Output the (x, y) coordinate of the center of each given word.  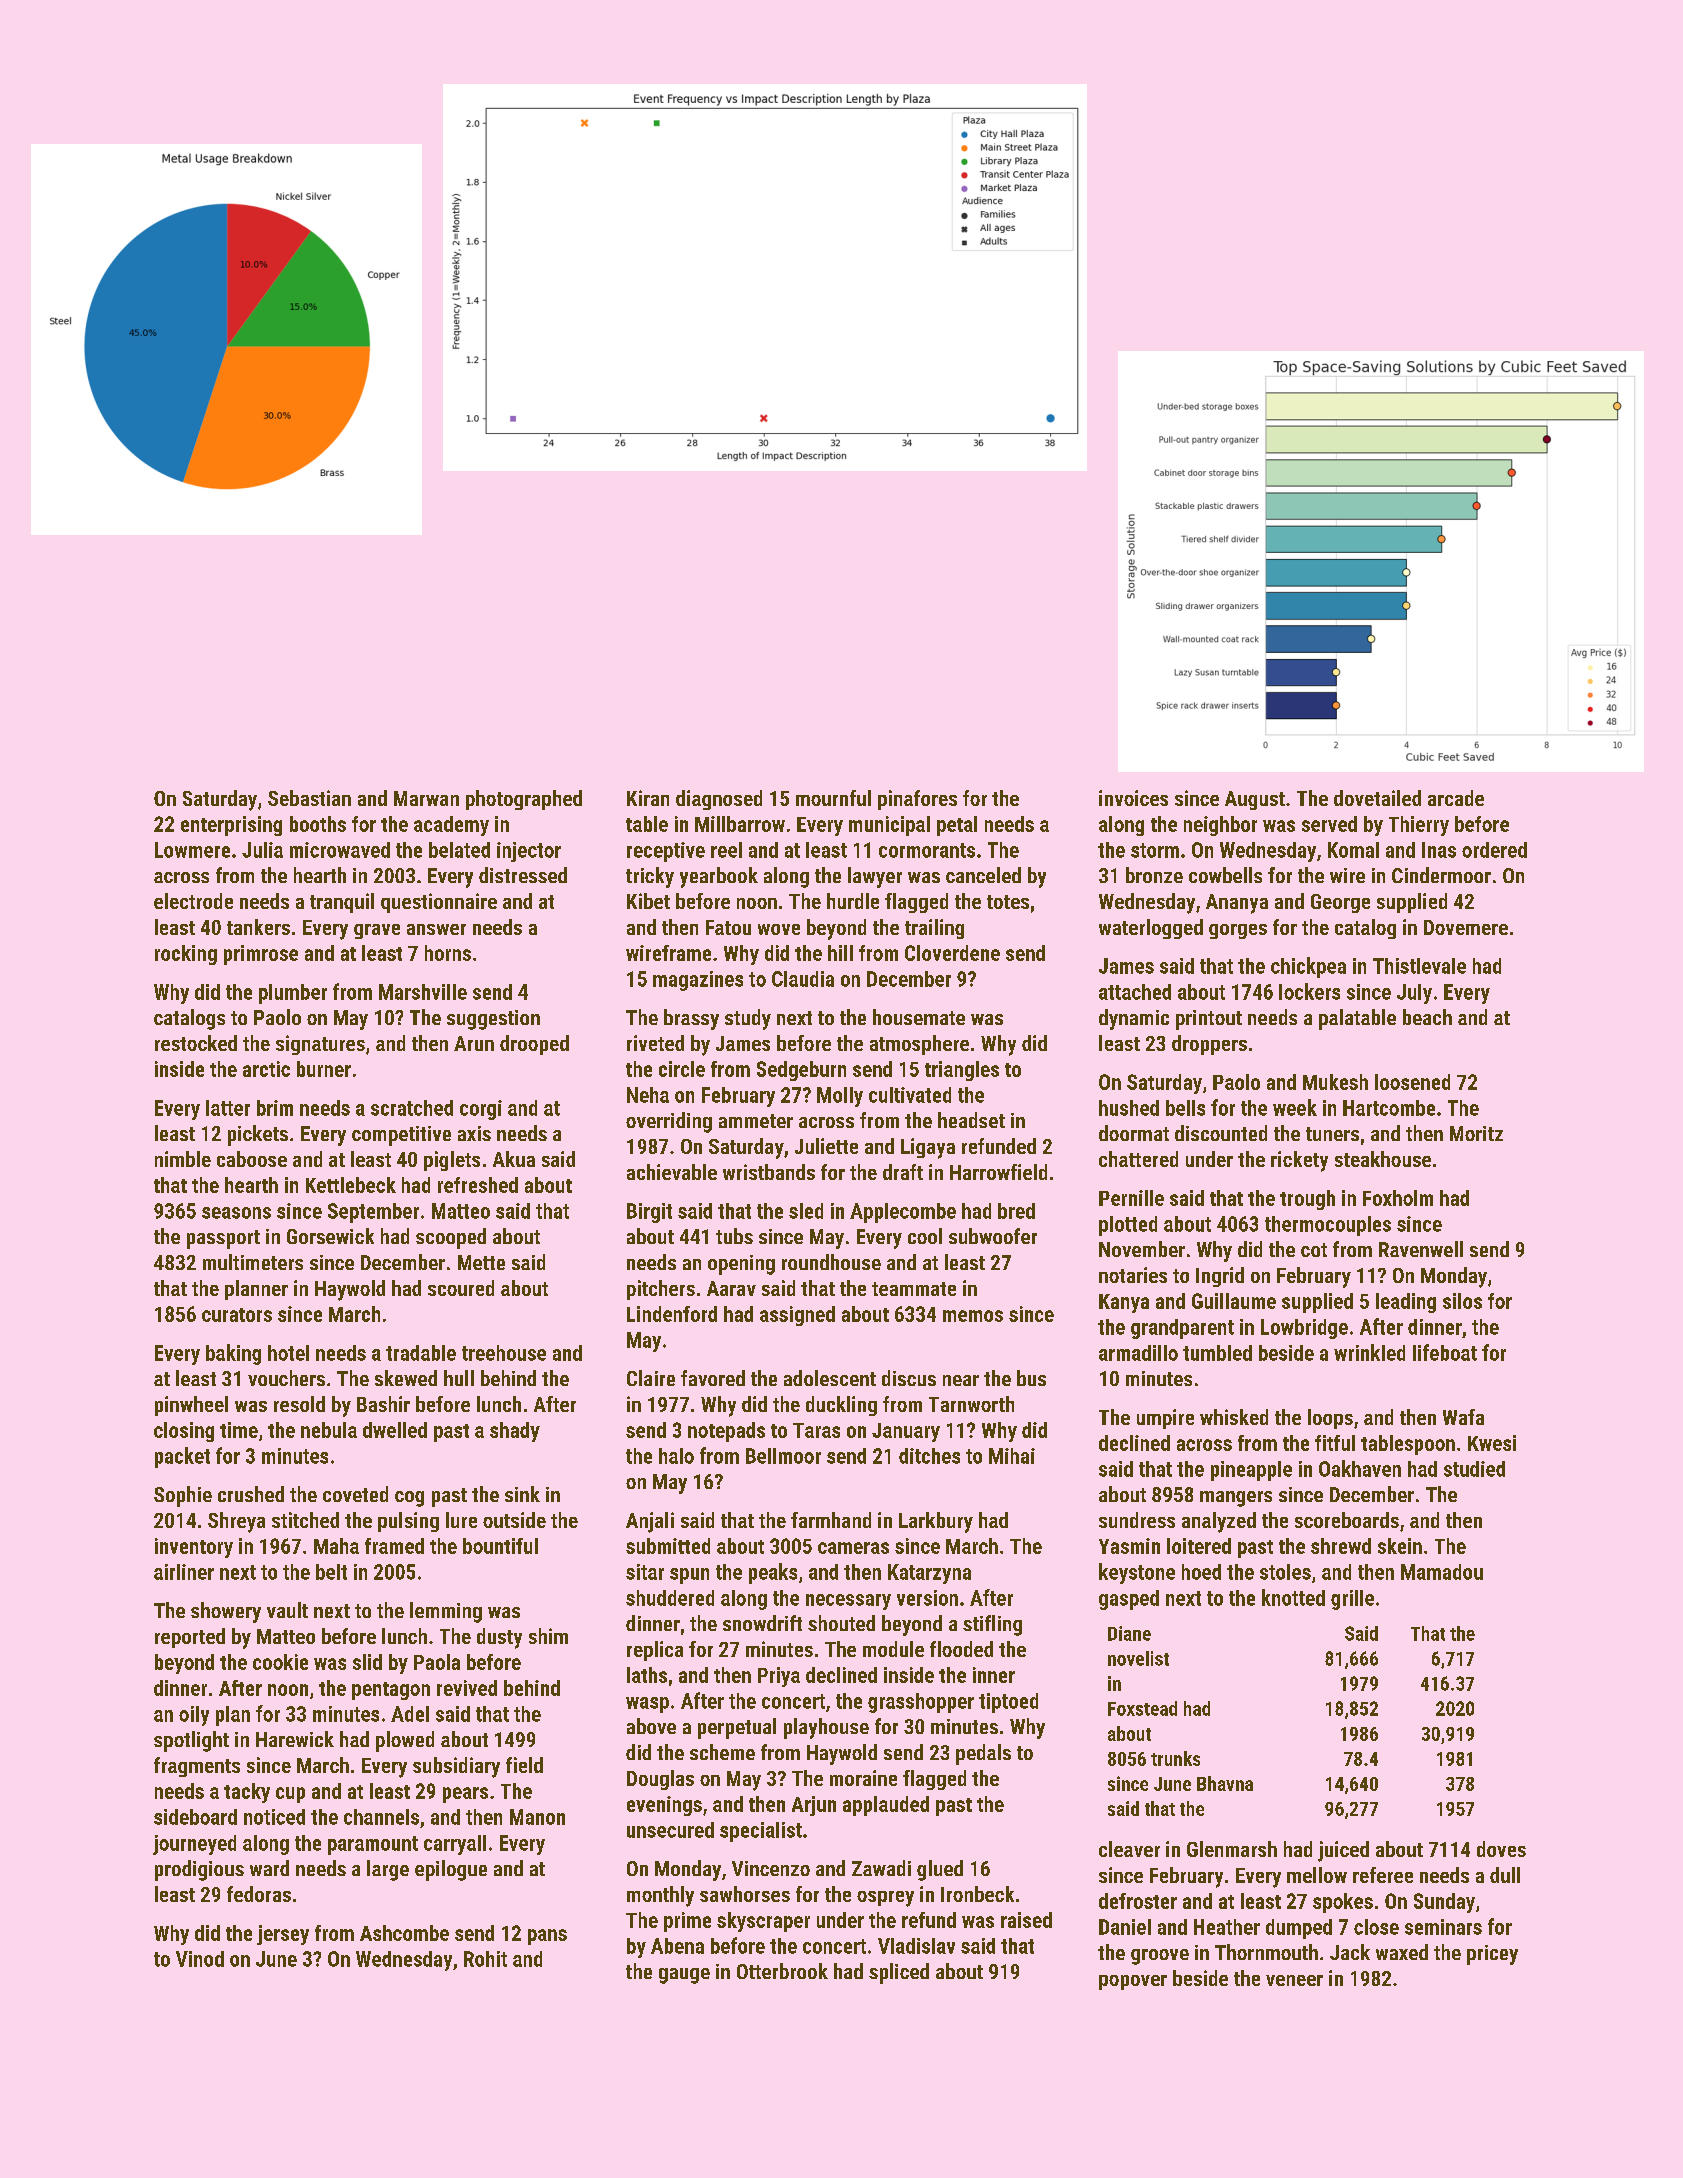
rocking (186, 955)
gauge (684, 1976)
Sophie (183, 1496)
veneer (1294, 1980)
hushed (1129, 1108)
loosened (1412, 1082)
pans (547, 1937)
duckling (841, 1406)
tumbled (1217, 1353)
